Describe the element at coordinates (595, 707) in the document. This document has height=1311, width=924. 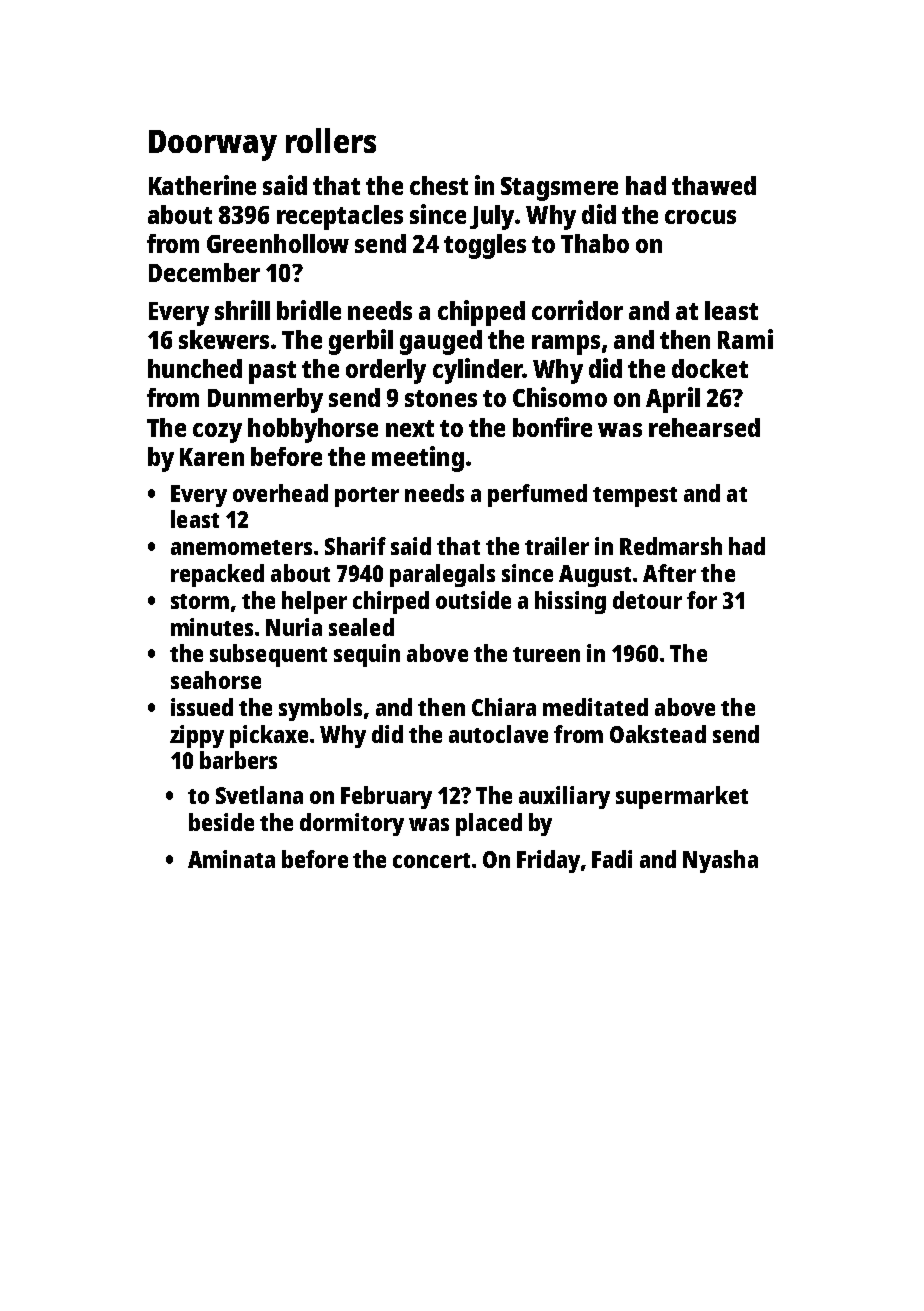
I see `meditated` at that location.
